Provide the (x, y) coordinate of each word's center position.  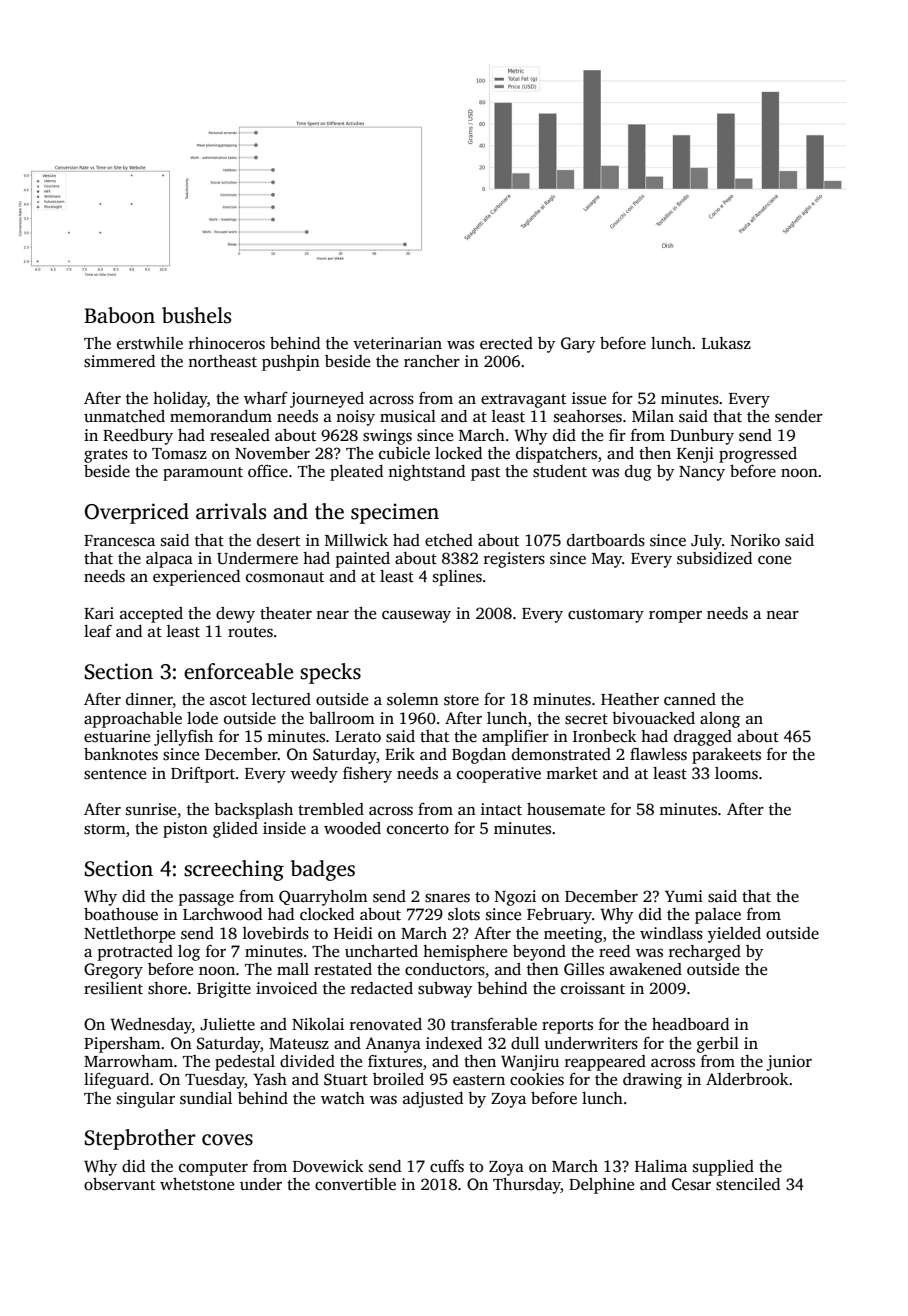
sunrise (151, 809)
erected (506, 343)
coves (227, 1140)
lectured (281, 699)
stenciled (748, 1184)
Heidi (353, 933)
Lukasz (726, 343)
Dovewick (328, 1166)
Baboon (119, 315)
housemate (566, 809)
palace (718, 916)
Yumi (684, 896)
